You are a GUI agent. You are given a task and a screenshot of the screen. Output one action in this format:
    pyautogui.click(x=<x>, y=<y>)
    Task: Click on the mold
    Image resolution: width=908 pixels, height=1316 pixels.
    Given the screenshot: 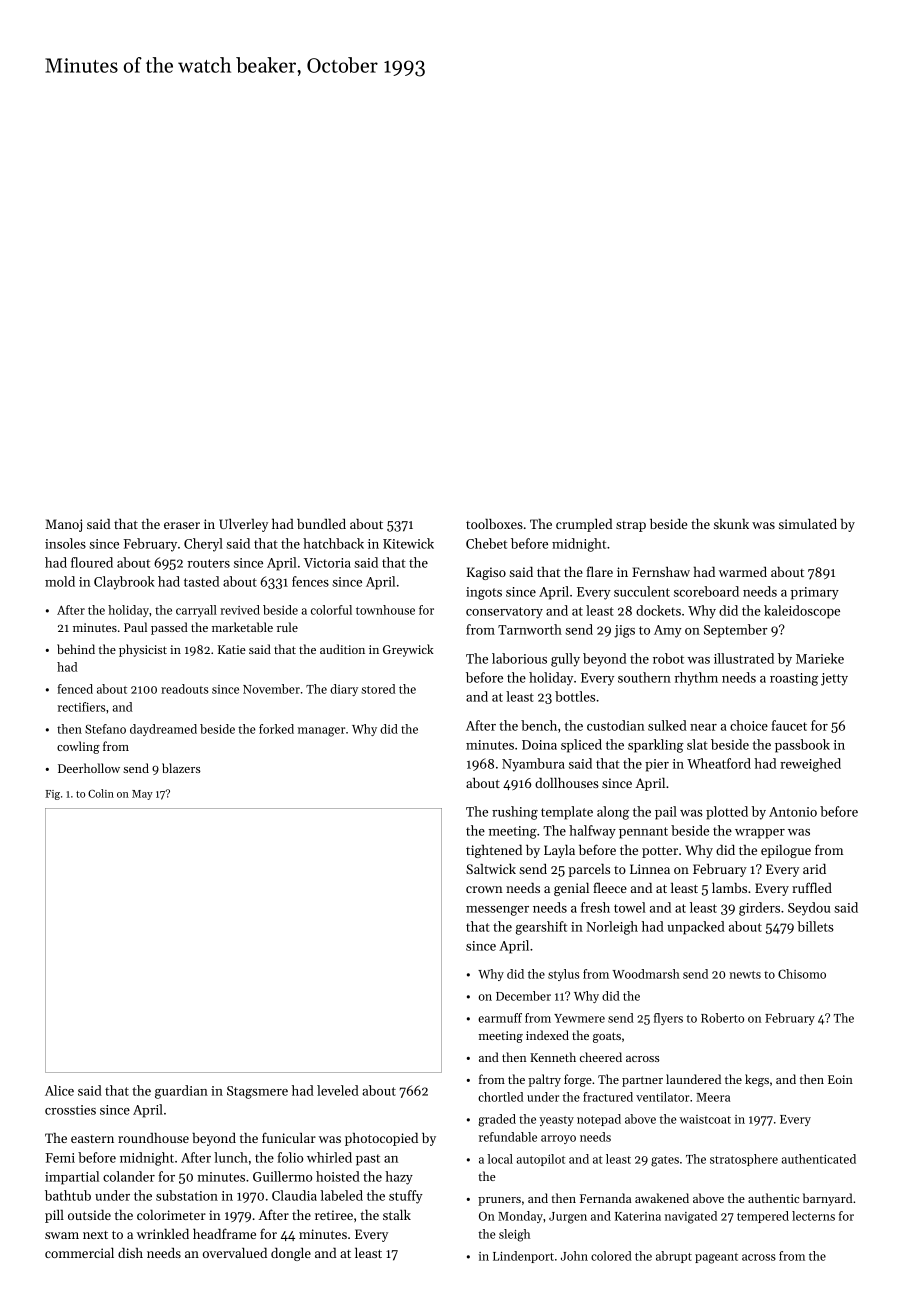 What is the action you would take?
    pyautogui.click(x=60, y=581)
